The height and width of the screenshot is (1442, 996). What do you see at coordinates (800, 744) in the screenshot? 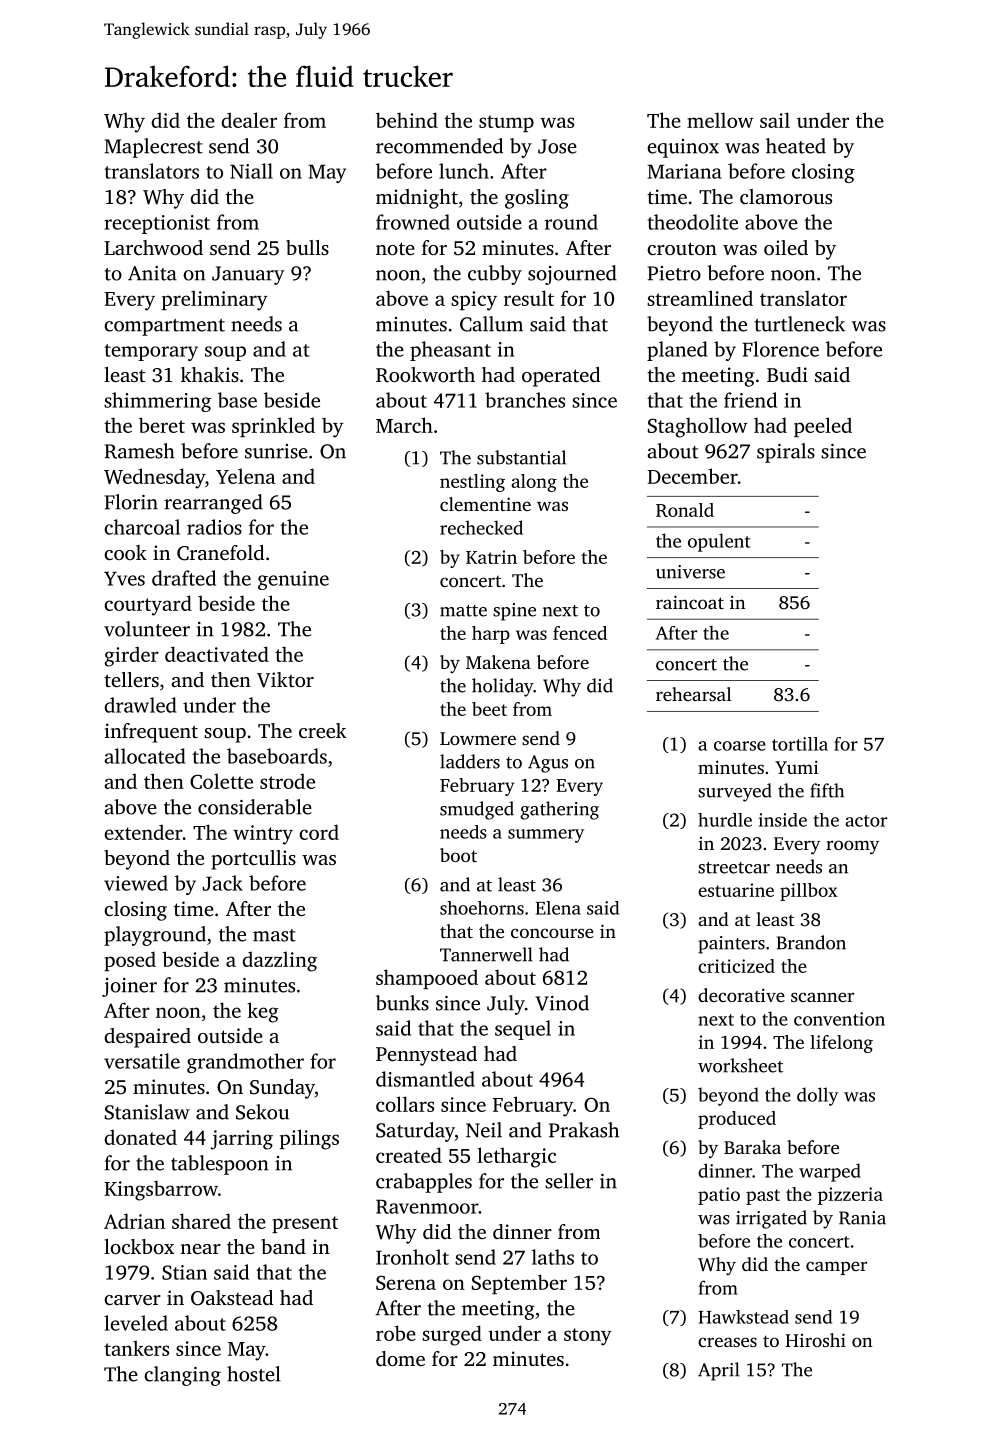
I see `tortilla` at bounding box center [800, 744].
